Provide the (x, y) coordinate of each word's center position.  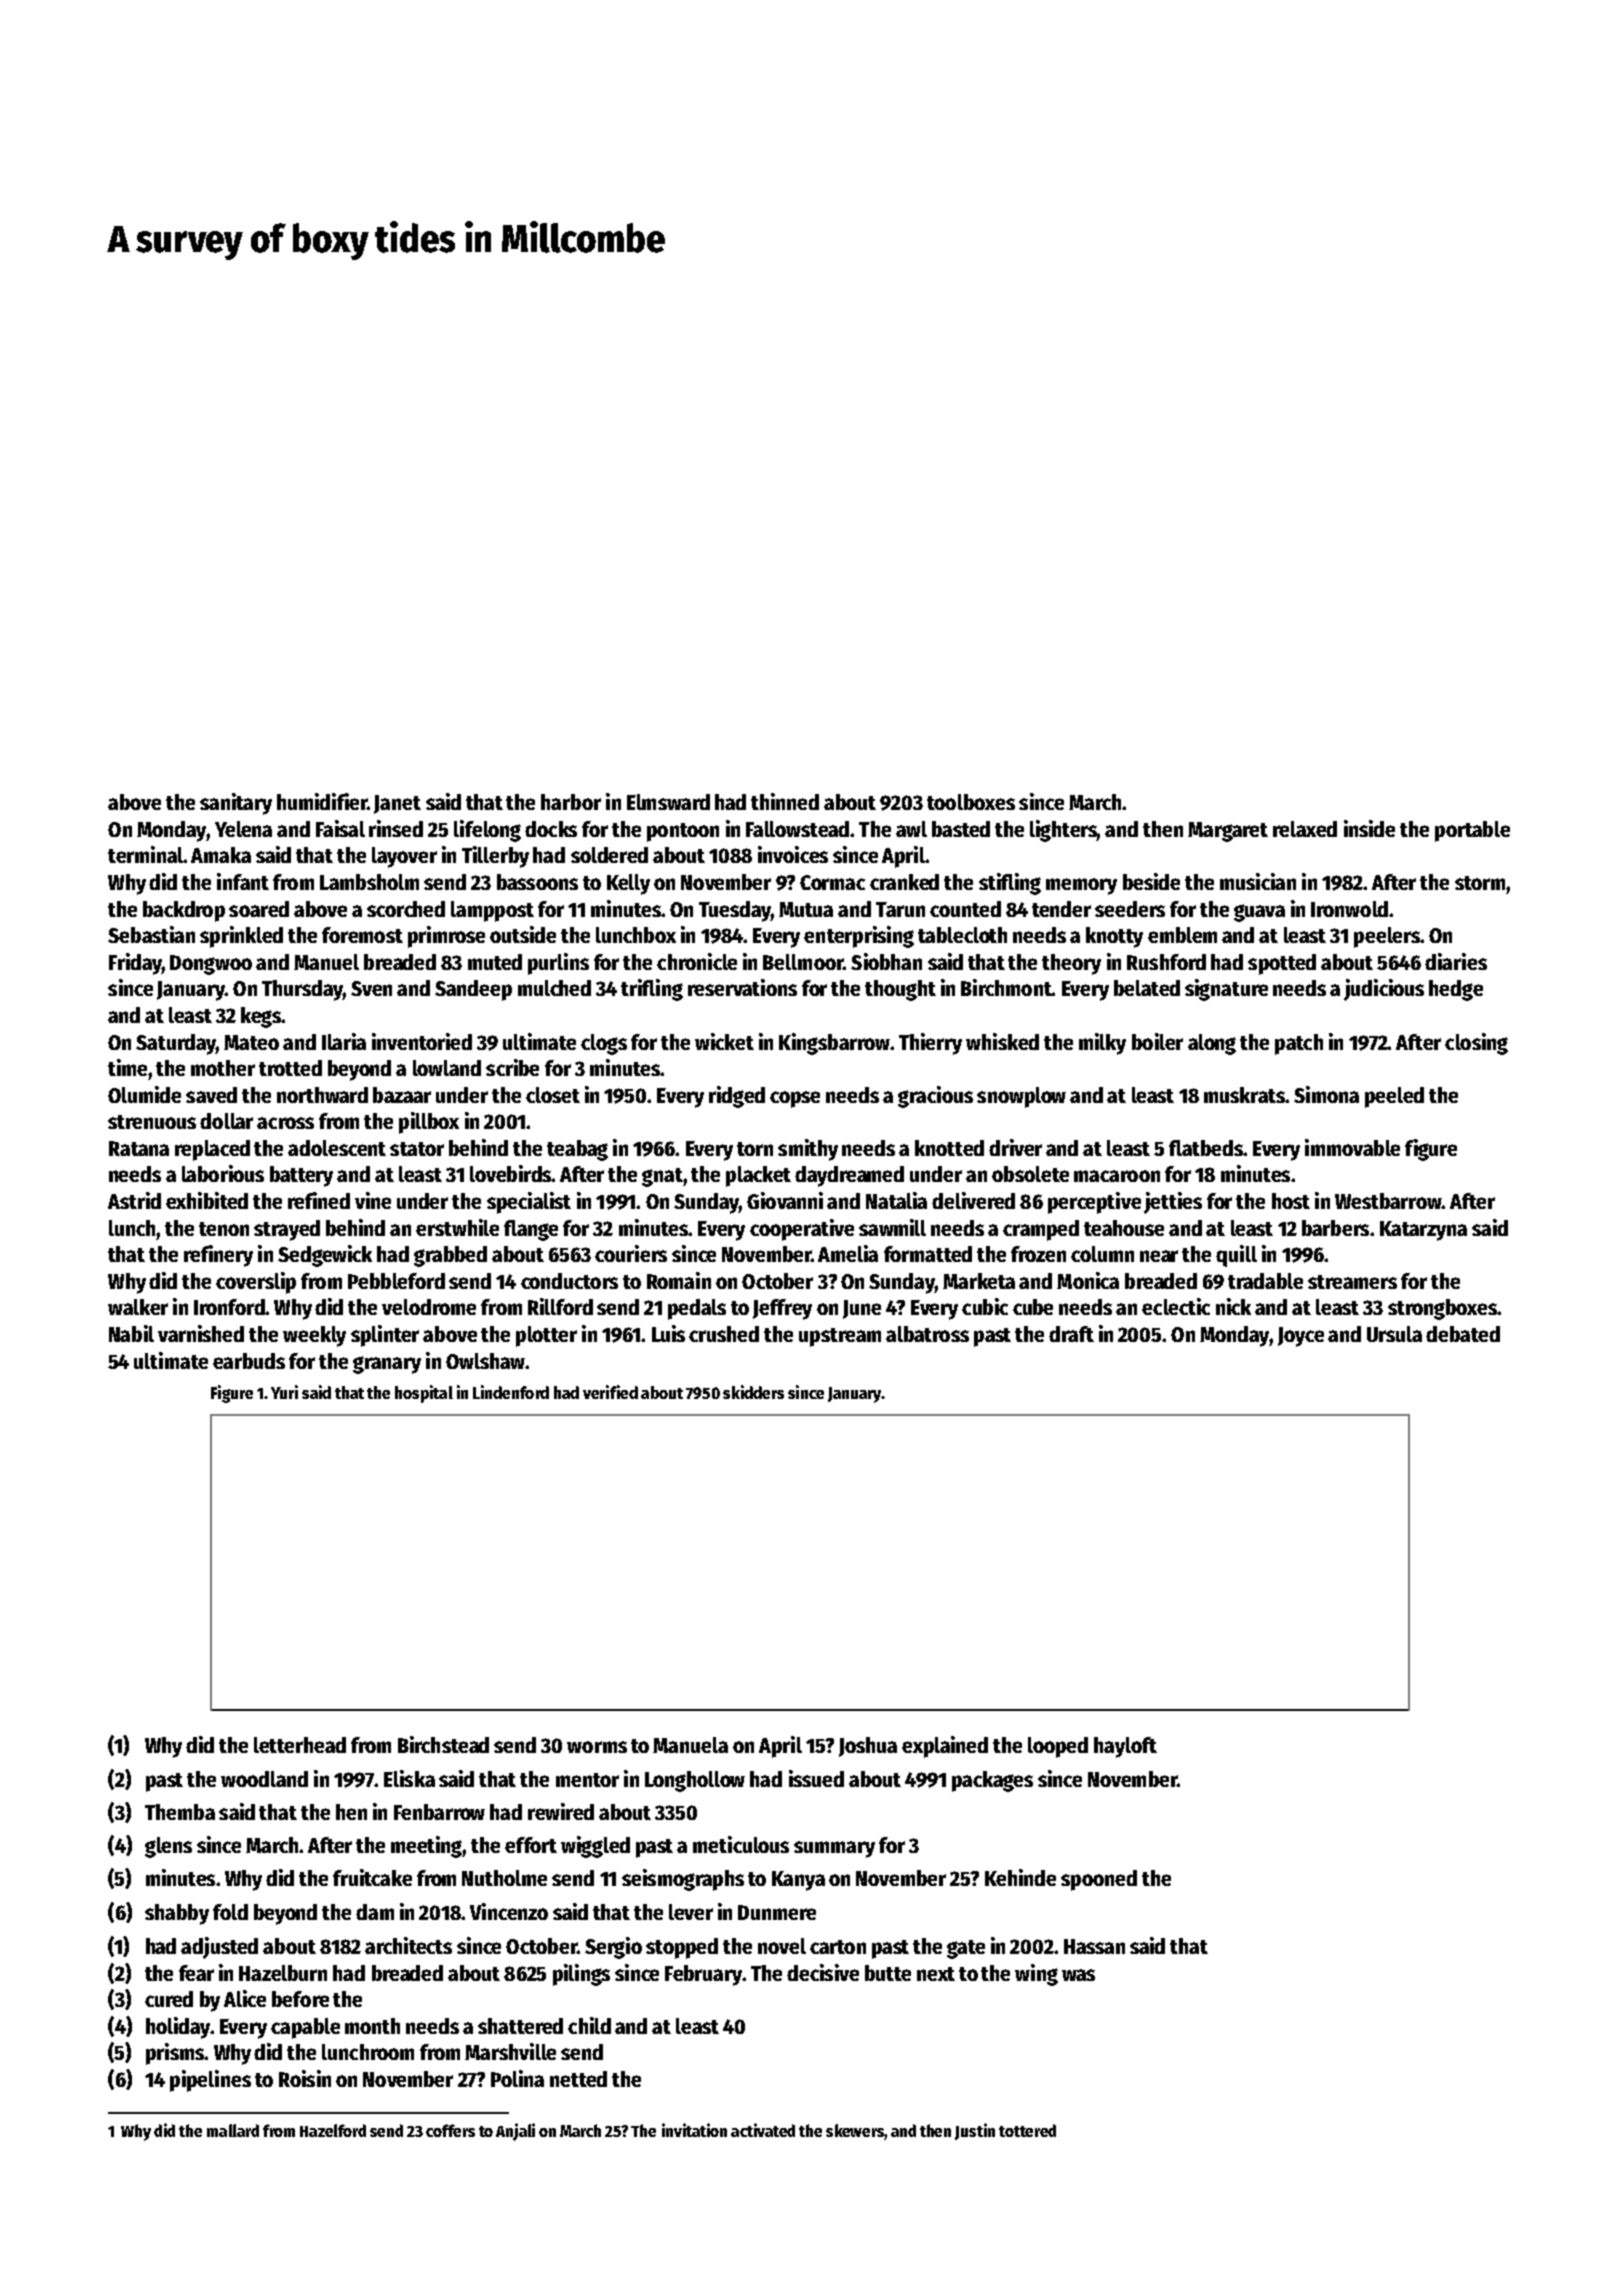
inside (1369, 828)
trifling (652, 990)
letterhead (300, 1745)
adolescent (337, 1148)
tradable (1265, 1281)
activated (763, 2130)
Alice (245, 1998)
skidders (753, 1392)
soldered (609, 855)
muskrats (1244, 1095)
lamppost (492, 911)
